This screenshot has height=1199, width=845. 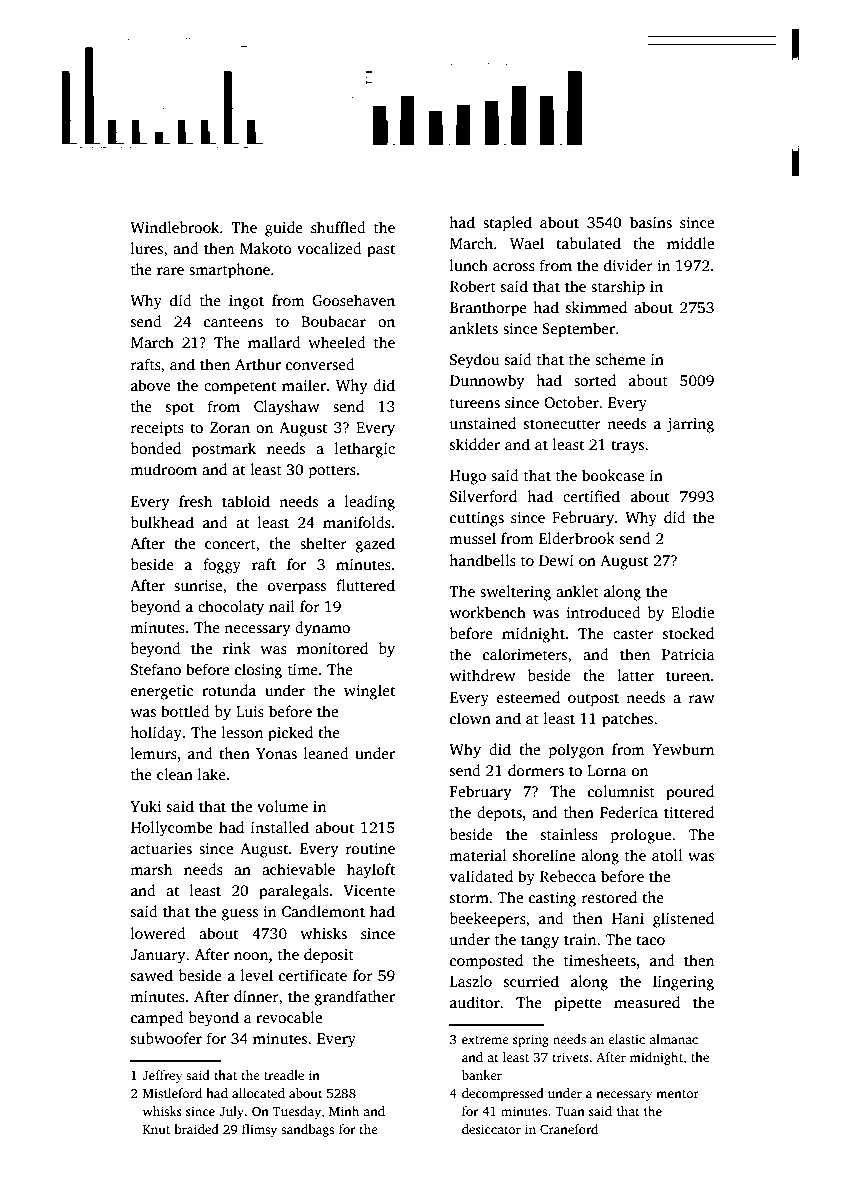 I want to click on bookcase, so click(x=613, y=475).
